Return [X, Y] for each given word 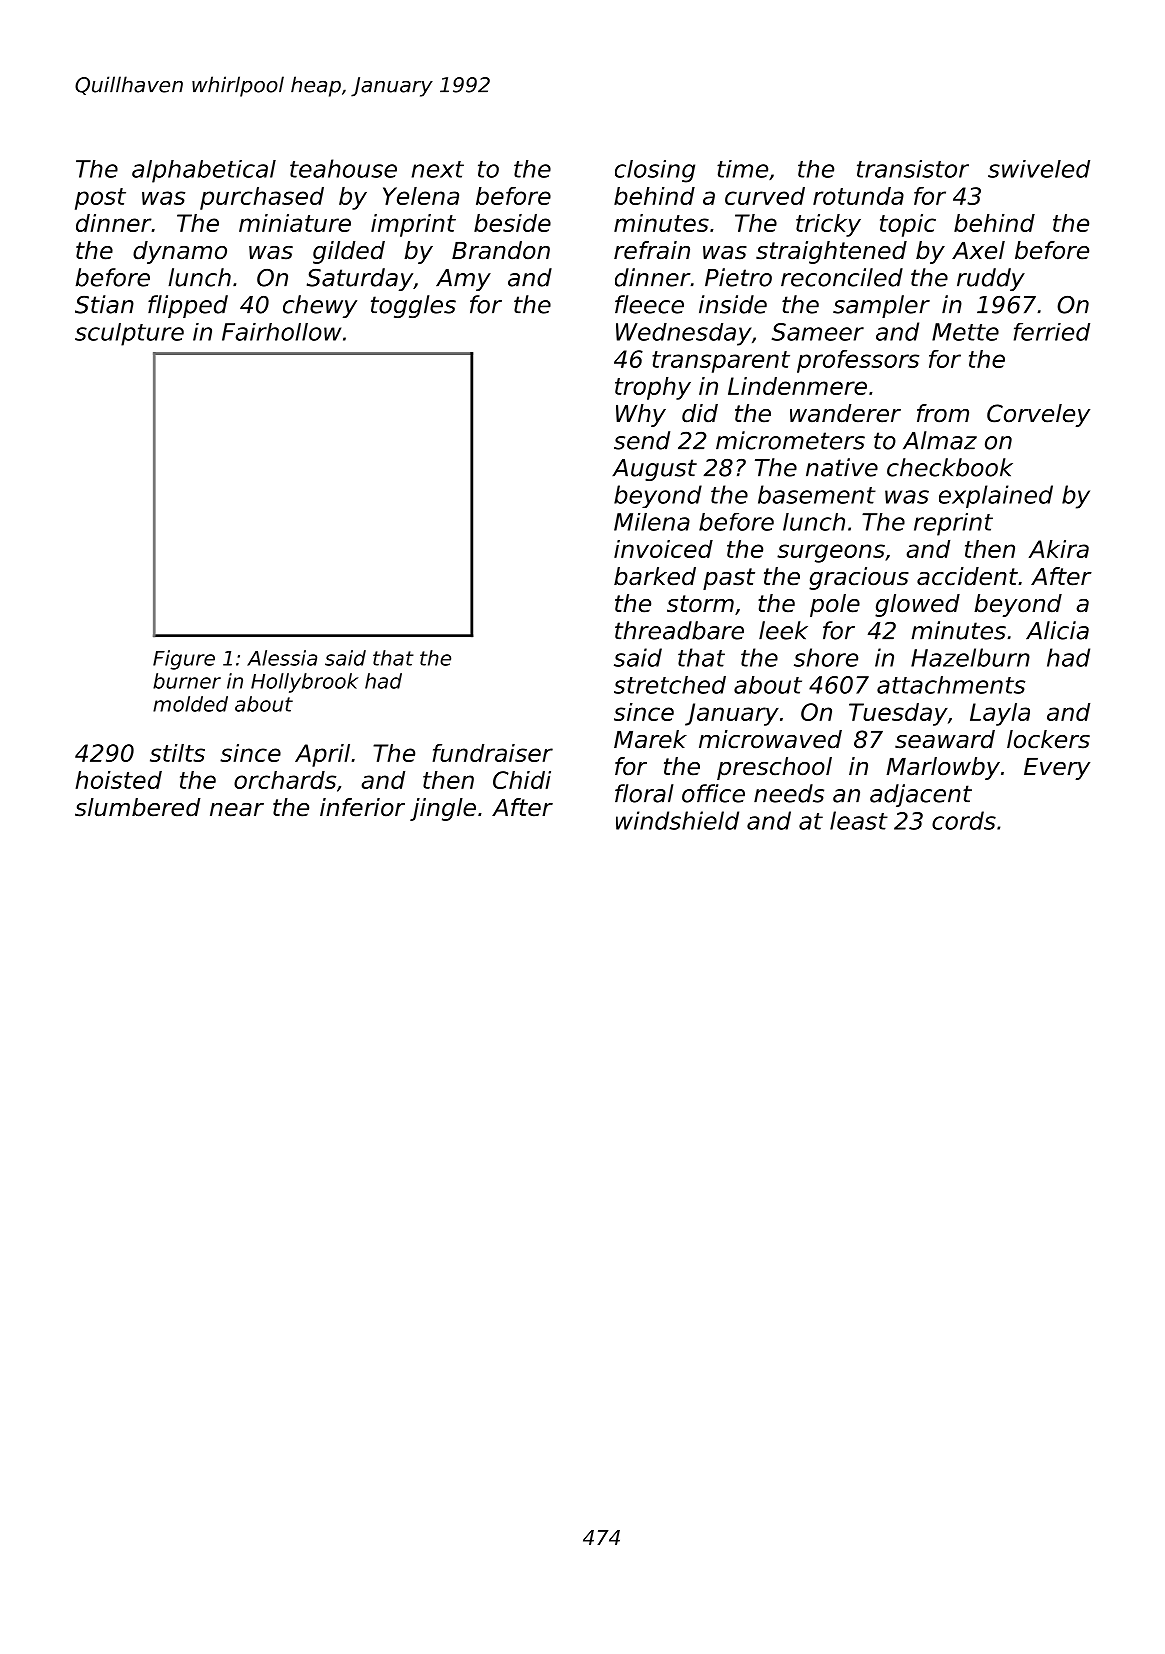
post [100, 199]
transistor [913, 169]
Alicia [1057, 630]
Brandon [501, 250]
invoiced [663, 549]
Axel [978, 250]
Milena [652, 522]
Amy [463, 280]
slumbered [137, 807]
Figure [184, 660]
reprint [953, 524]
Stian [104, 304]
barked [655, 576]
